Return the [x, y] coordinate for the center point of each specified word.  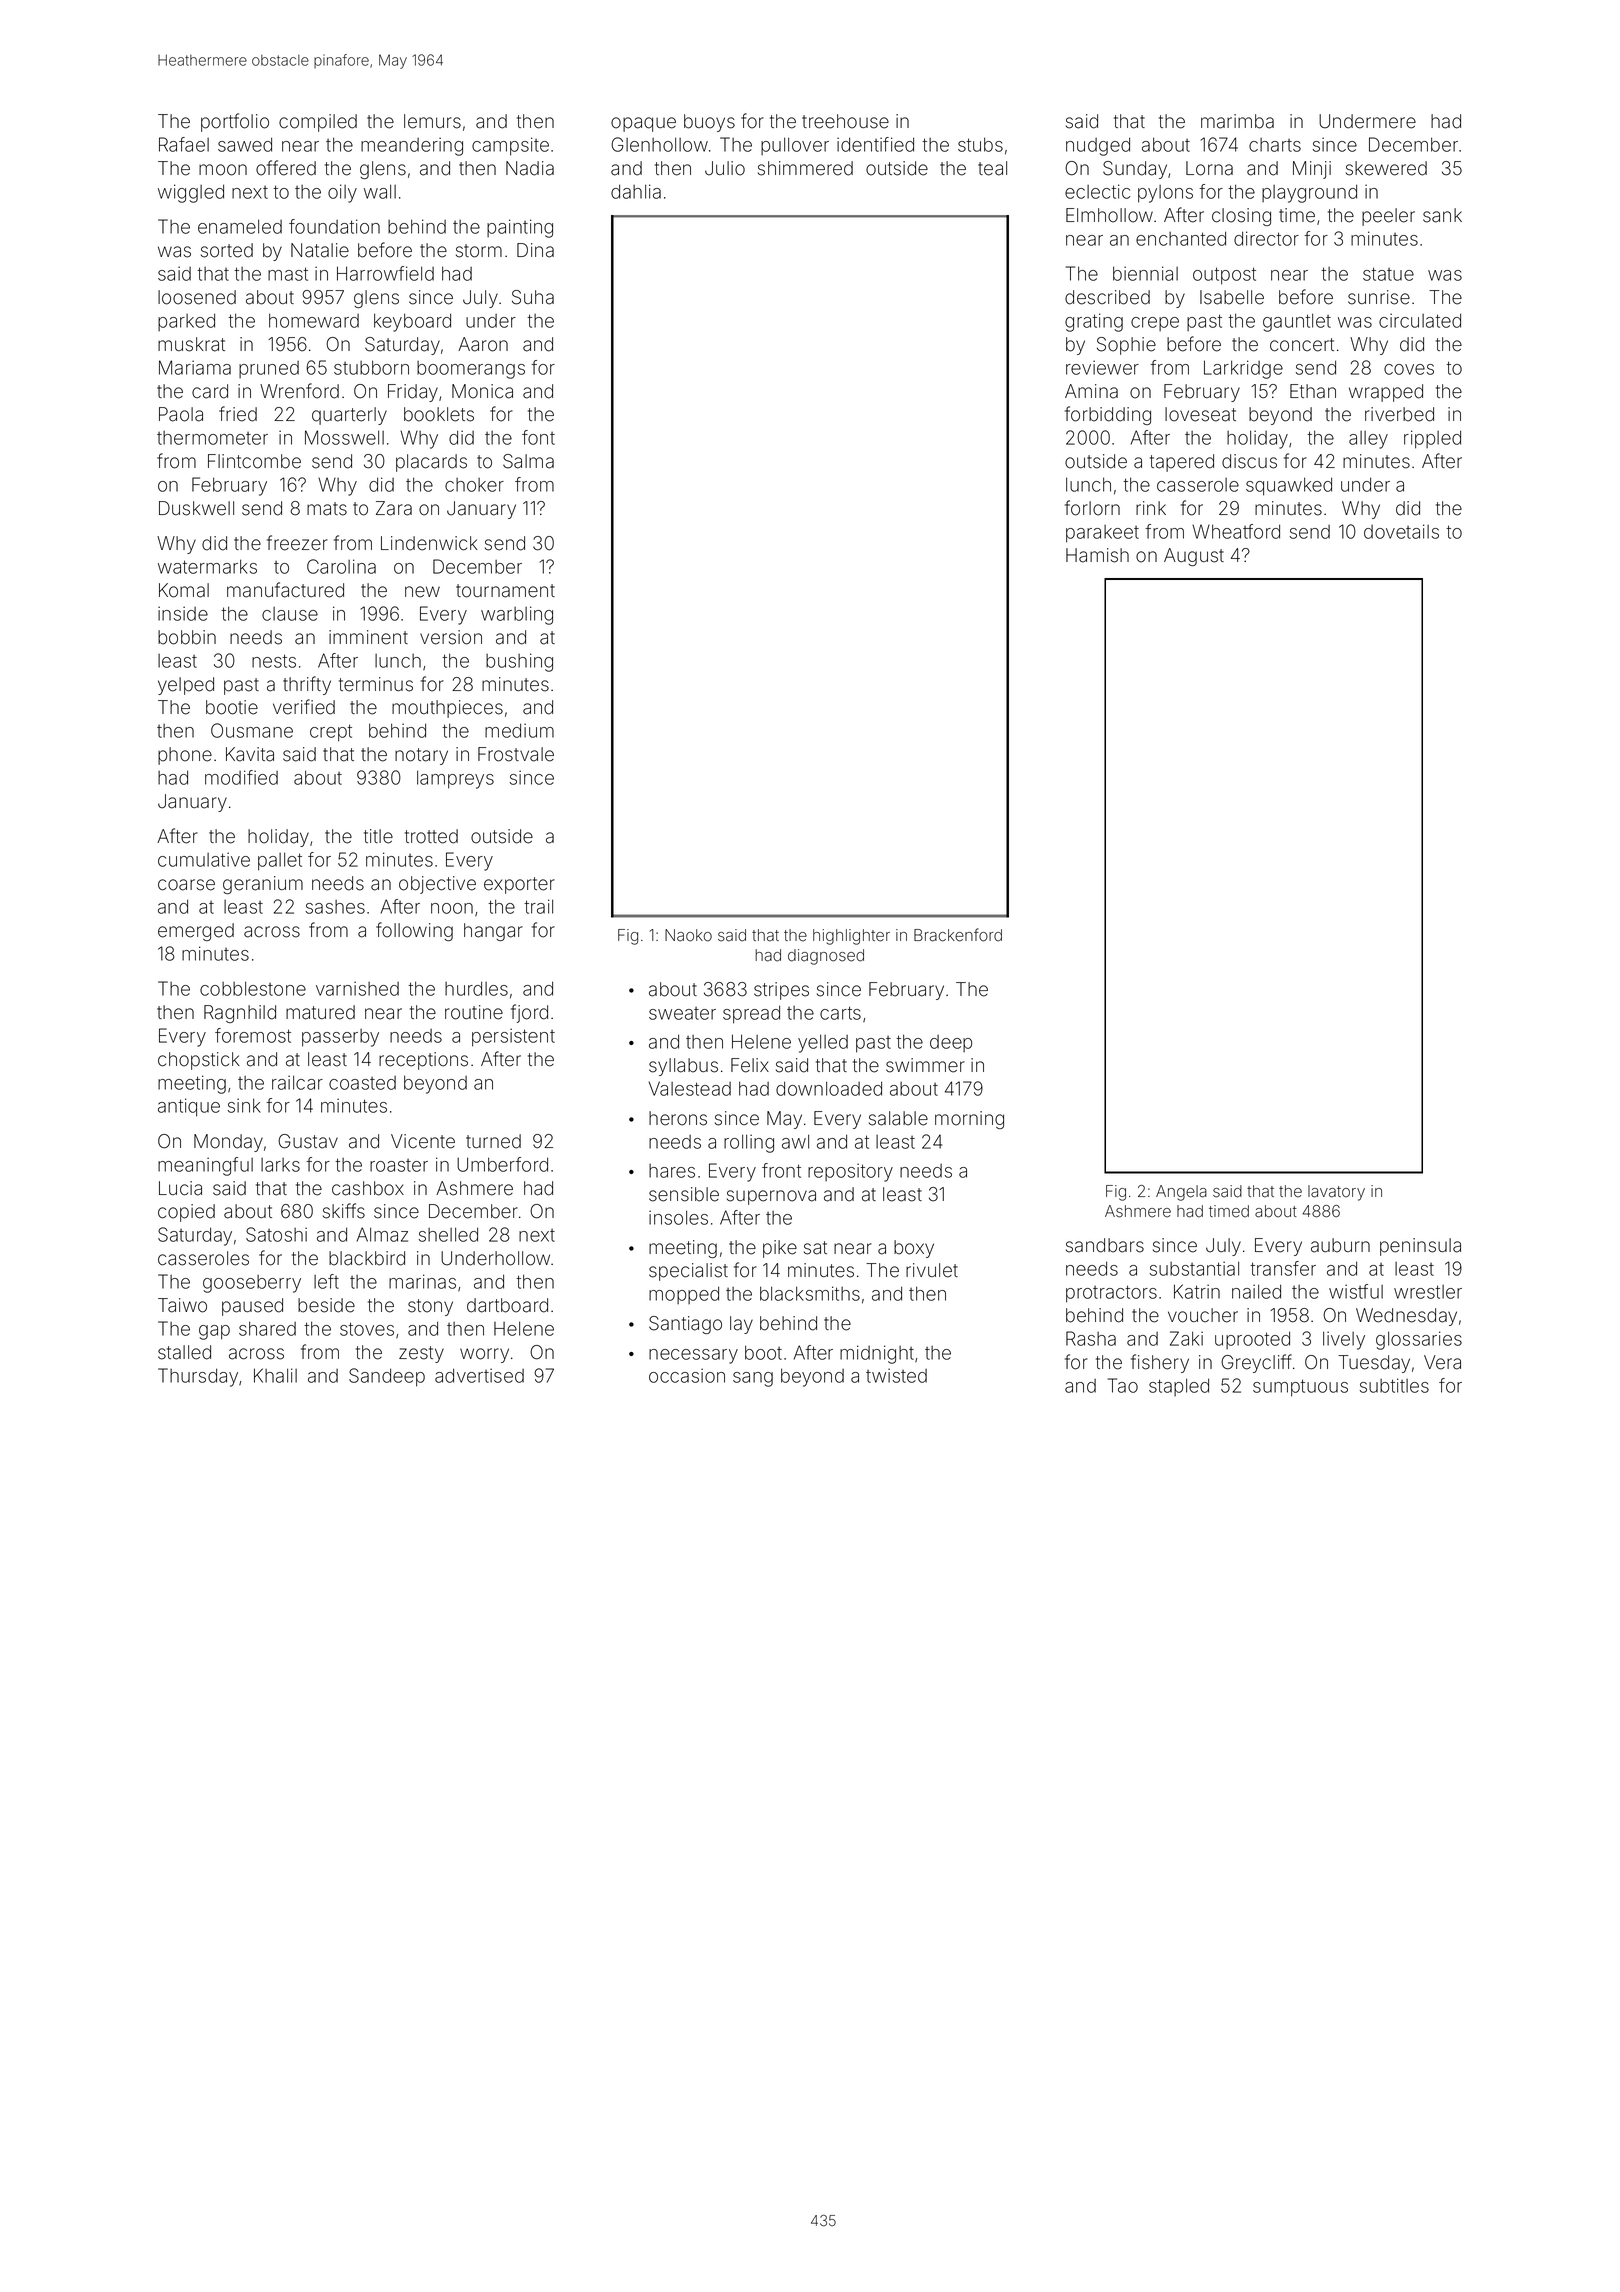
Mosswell [344, 437]
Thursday [198, 1377]
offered [286, 168]
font [538, 437]
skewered [1386, 168]
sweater [682, 1013]
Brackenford [958, 935]
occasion [687, 1375]
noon [452, 908]
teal [992, 168]
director [1266, 238]
